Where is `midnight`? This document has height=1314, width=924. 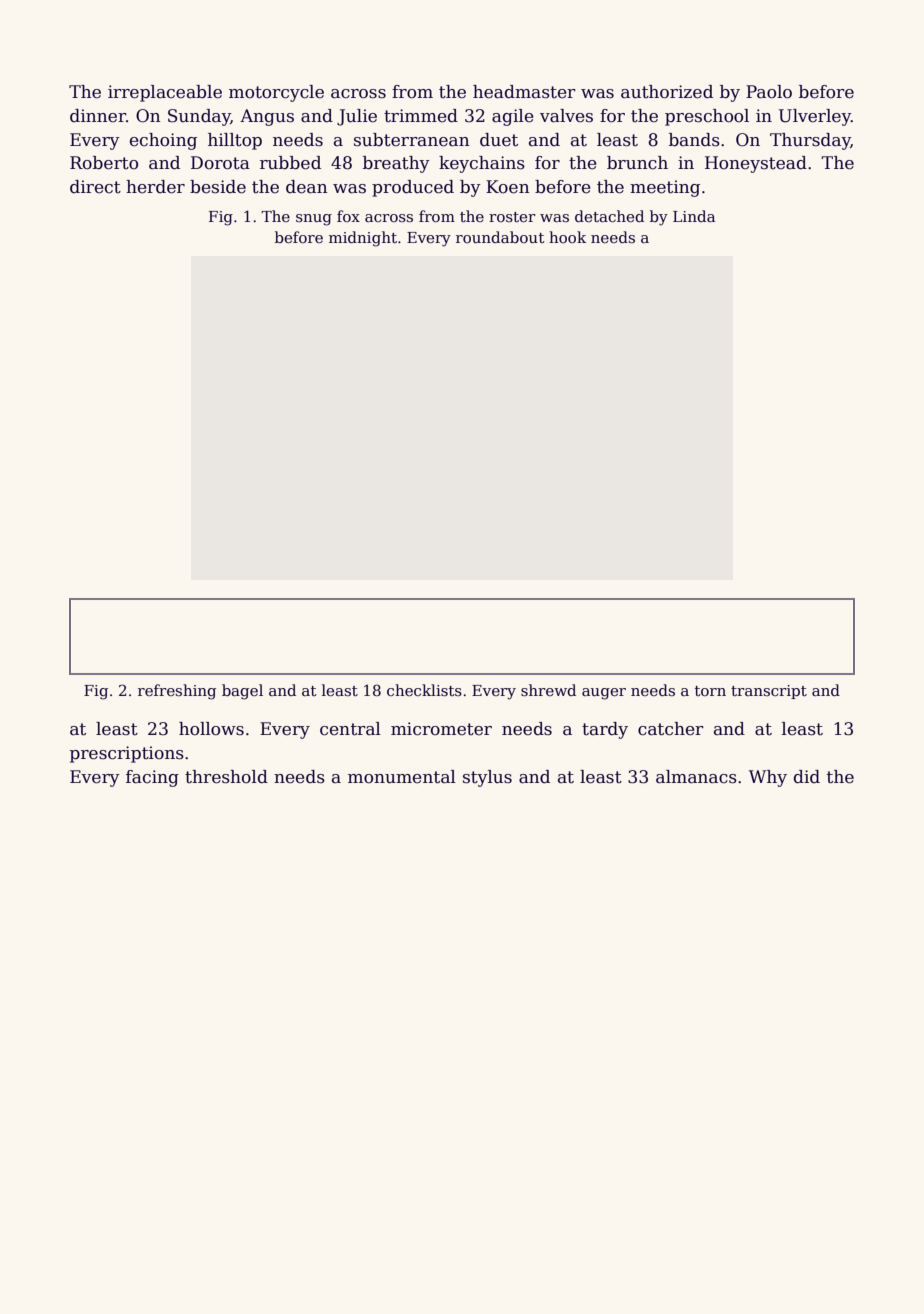
midnight is located at coordinates (363, 239).
